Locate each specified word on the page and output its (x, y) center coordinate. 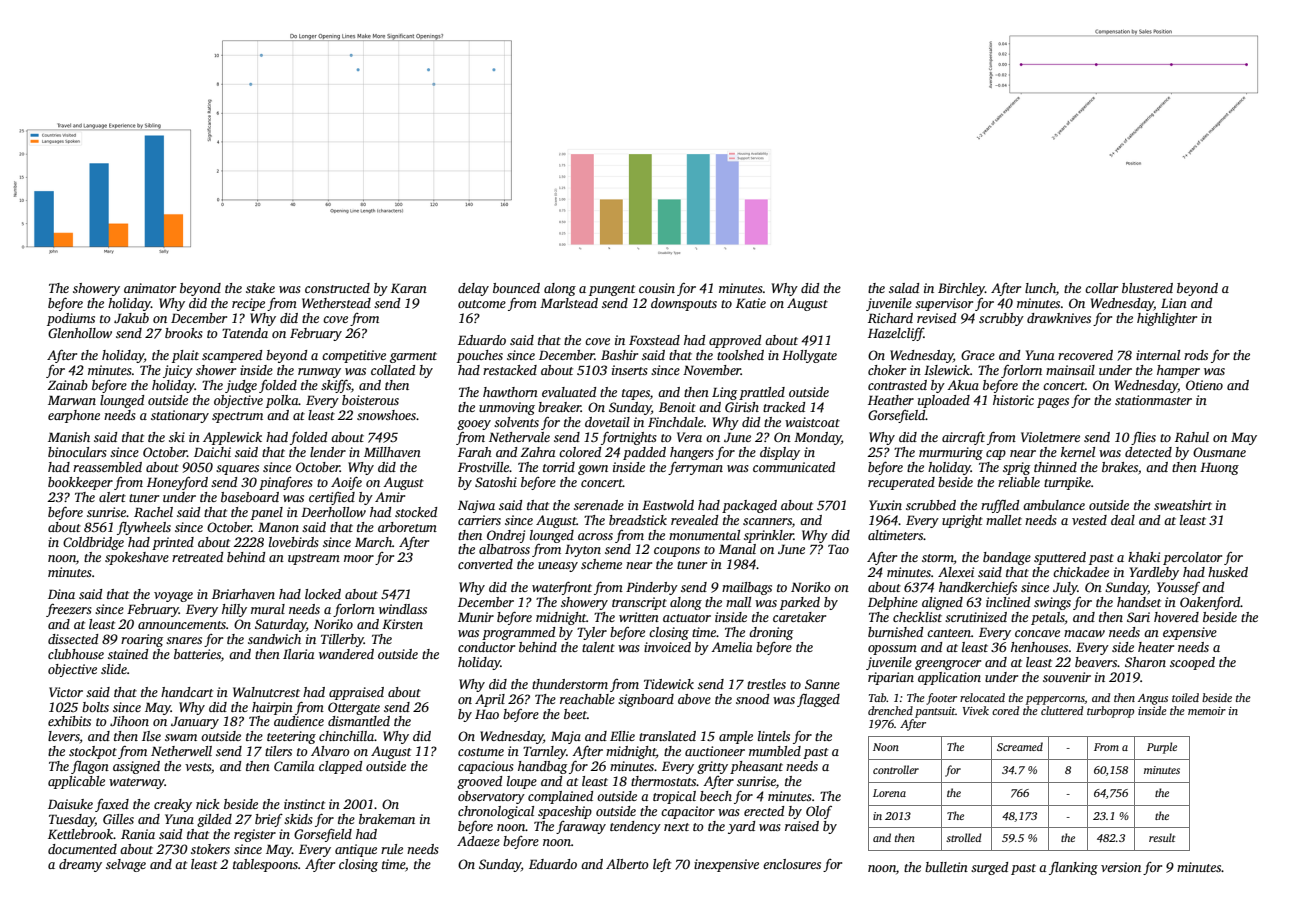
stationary (180, 416)
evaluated (569, 392)
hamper (1178, 371)
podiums (71, 319)
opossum (892, 650)
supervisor (944, 304)
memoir (1207, 711)
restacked (510, 370)
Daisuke (70, 804)
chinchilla (346, 736)
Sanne (822, 684)
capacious (486, 767)
